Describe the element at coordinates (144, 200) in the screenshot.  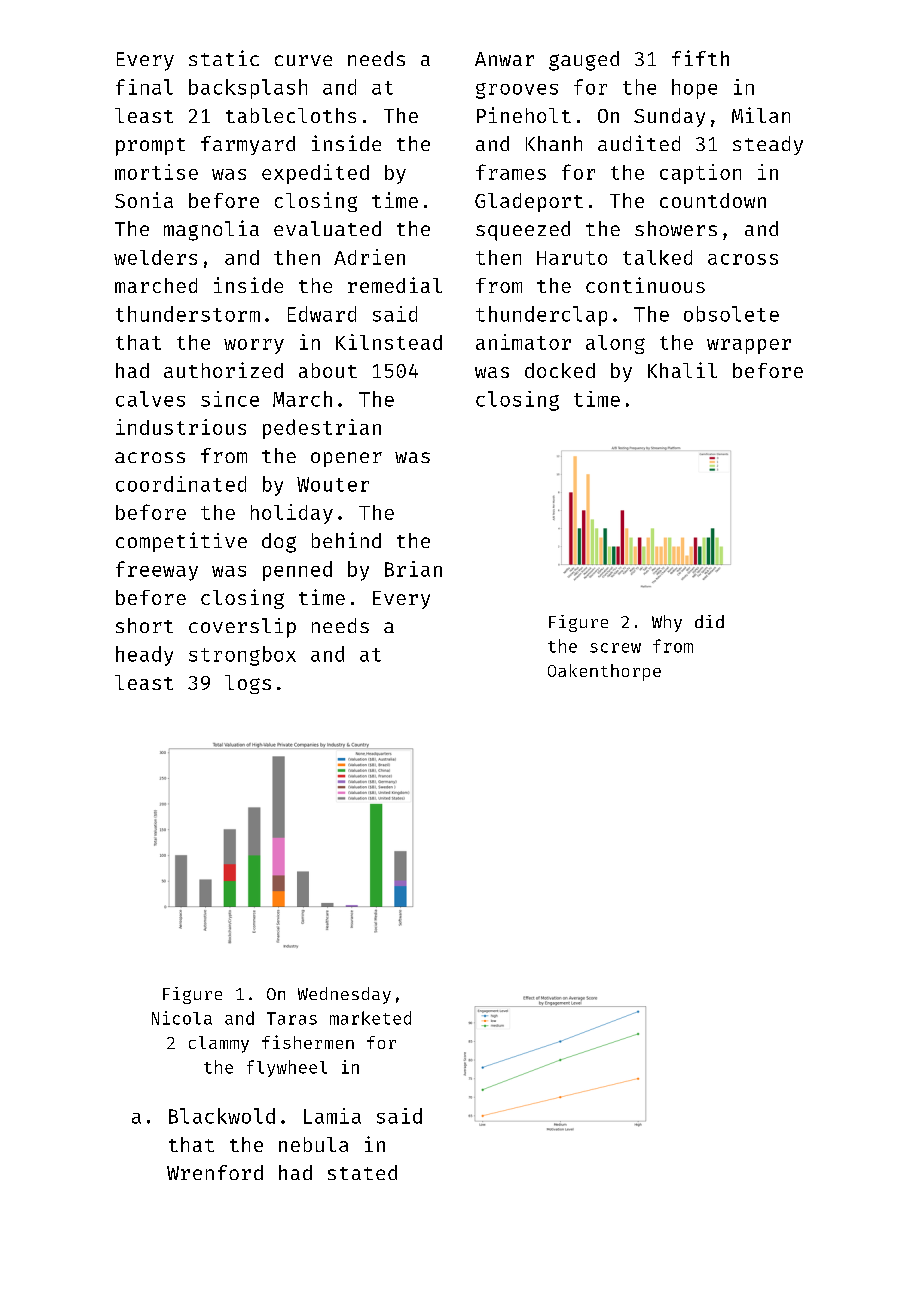
I see `Sonia` at that location.
